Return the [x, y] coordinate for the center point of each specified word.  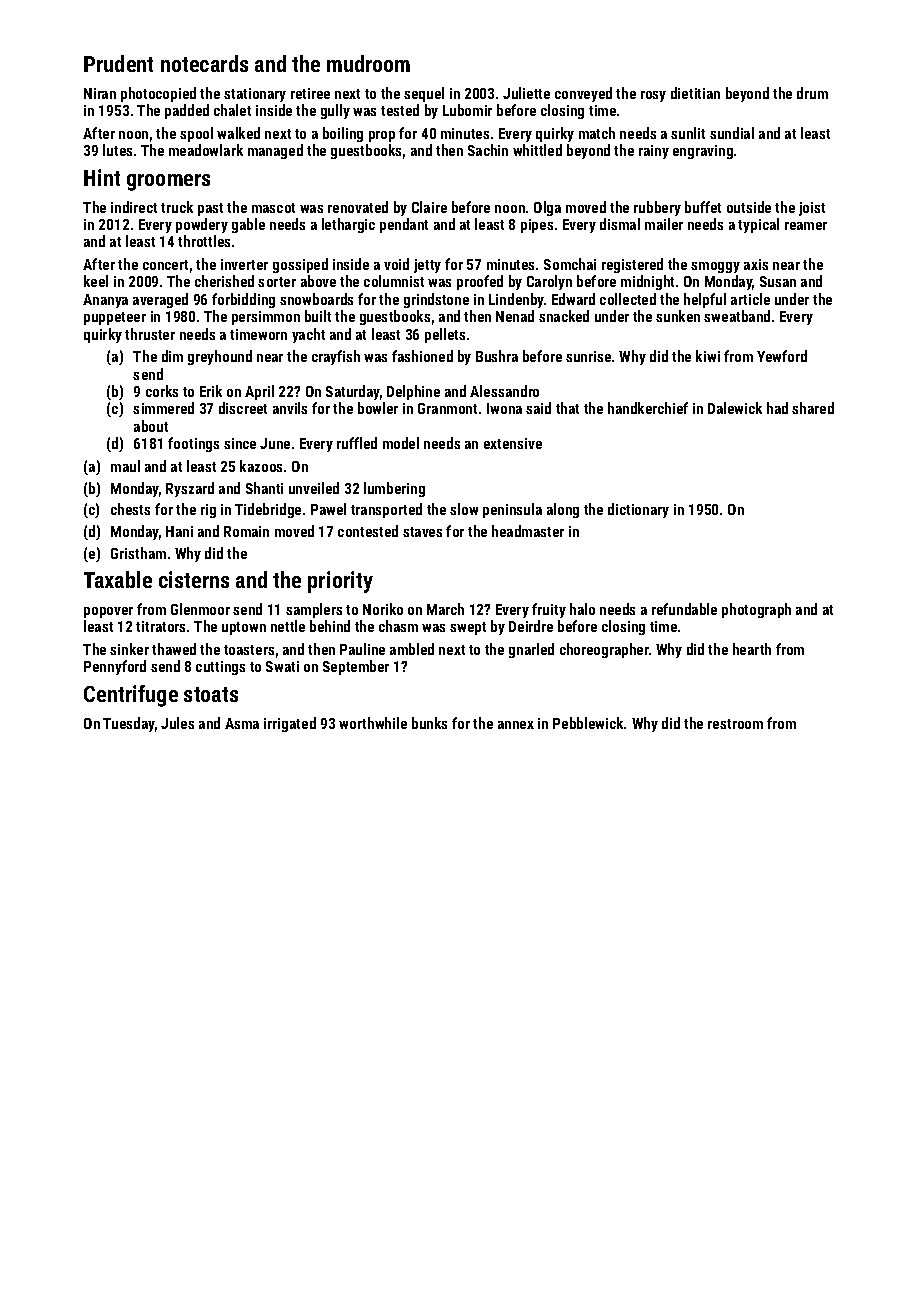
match [597, 133]
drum [812, 93]
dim [172, 356]
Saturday [353, 392]
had [777, 408]
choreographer [604, 650]
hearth [752, 649]
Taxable [118, 579]
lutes [117, 150]
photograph [756, 610]
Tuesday [129, 724]
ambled [412, 649]
